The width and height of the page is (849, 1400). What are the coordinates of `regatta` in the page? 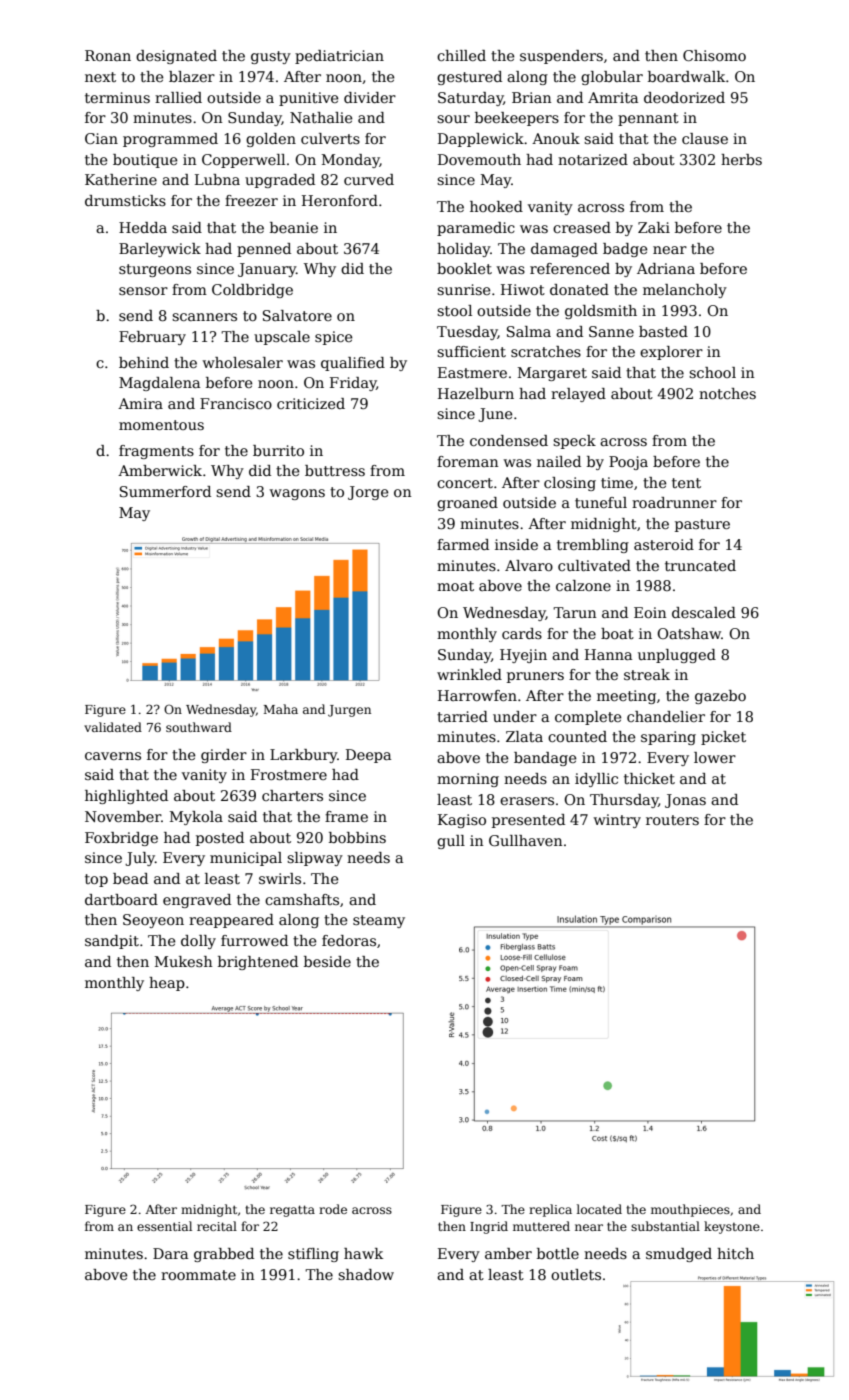 It's located at (292, 1211).
